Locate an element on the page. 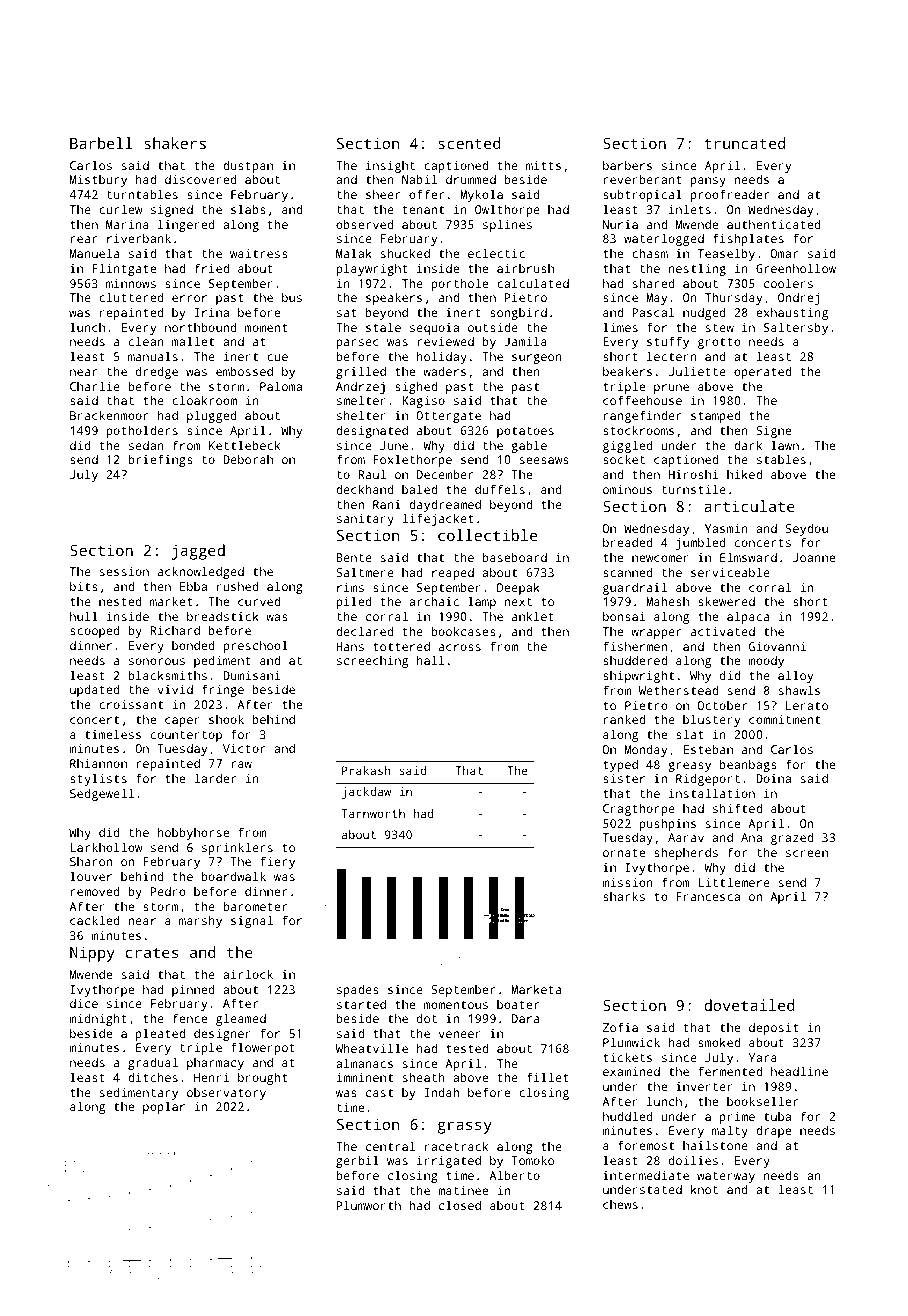  raw is located at coordinates (241, 764).
